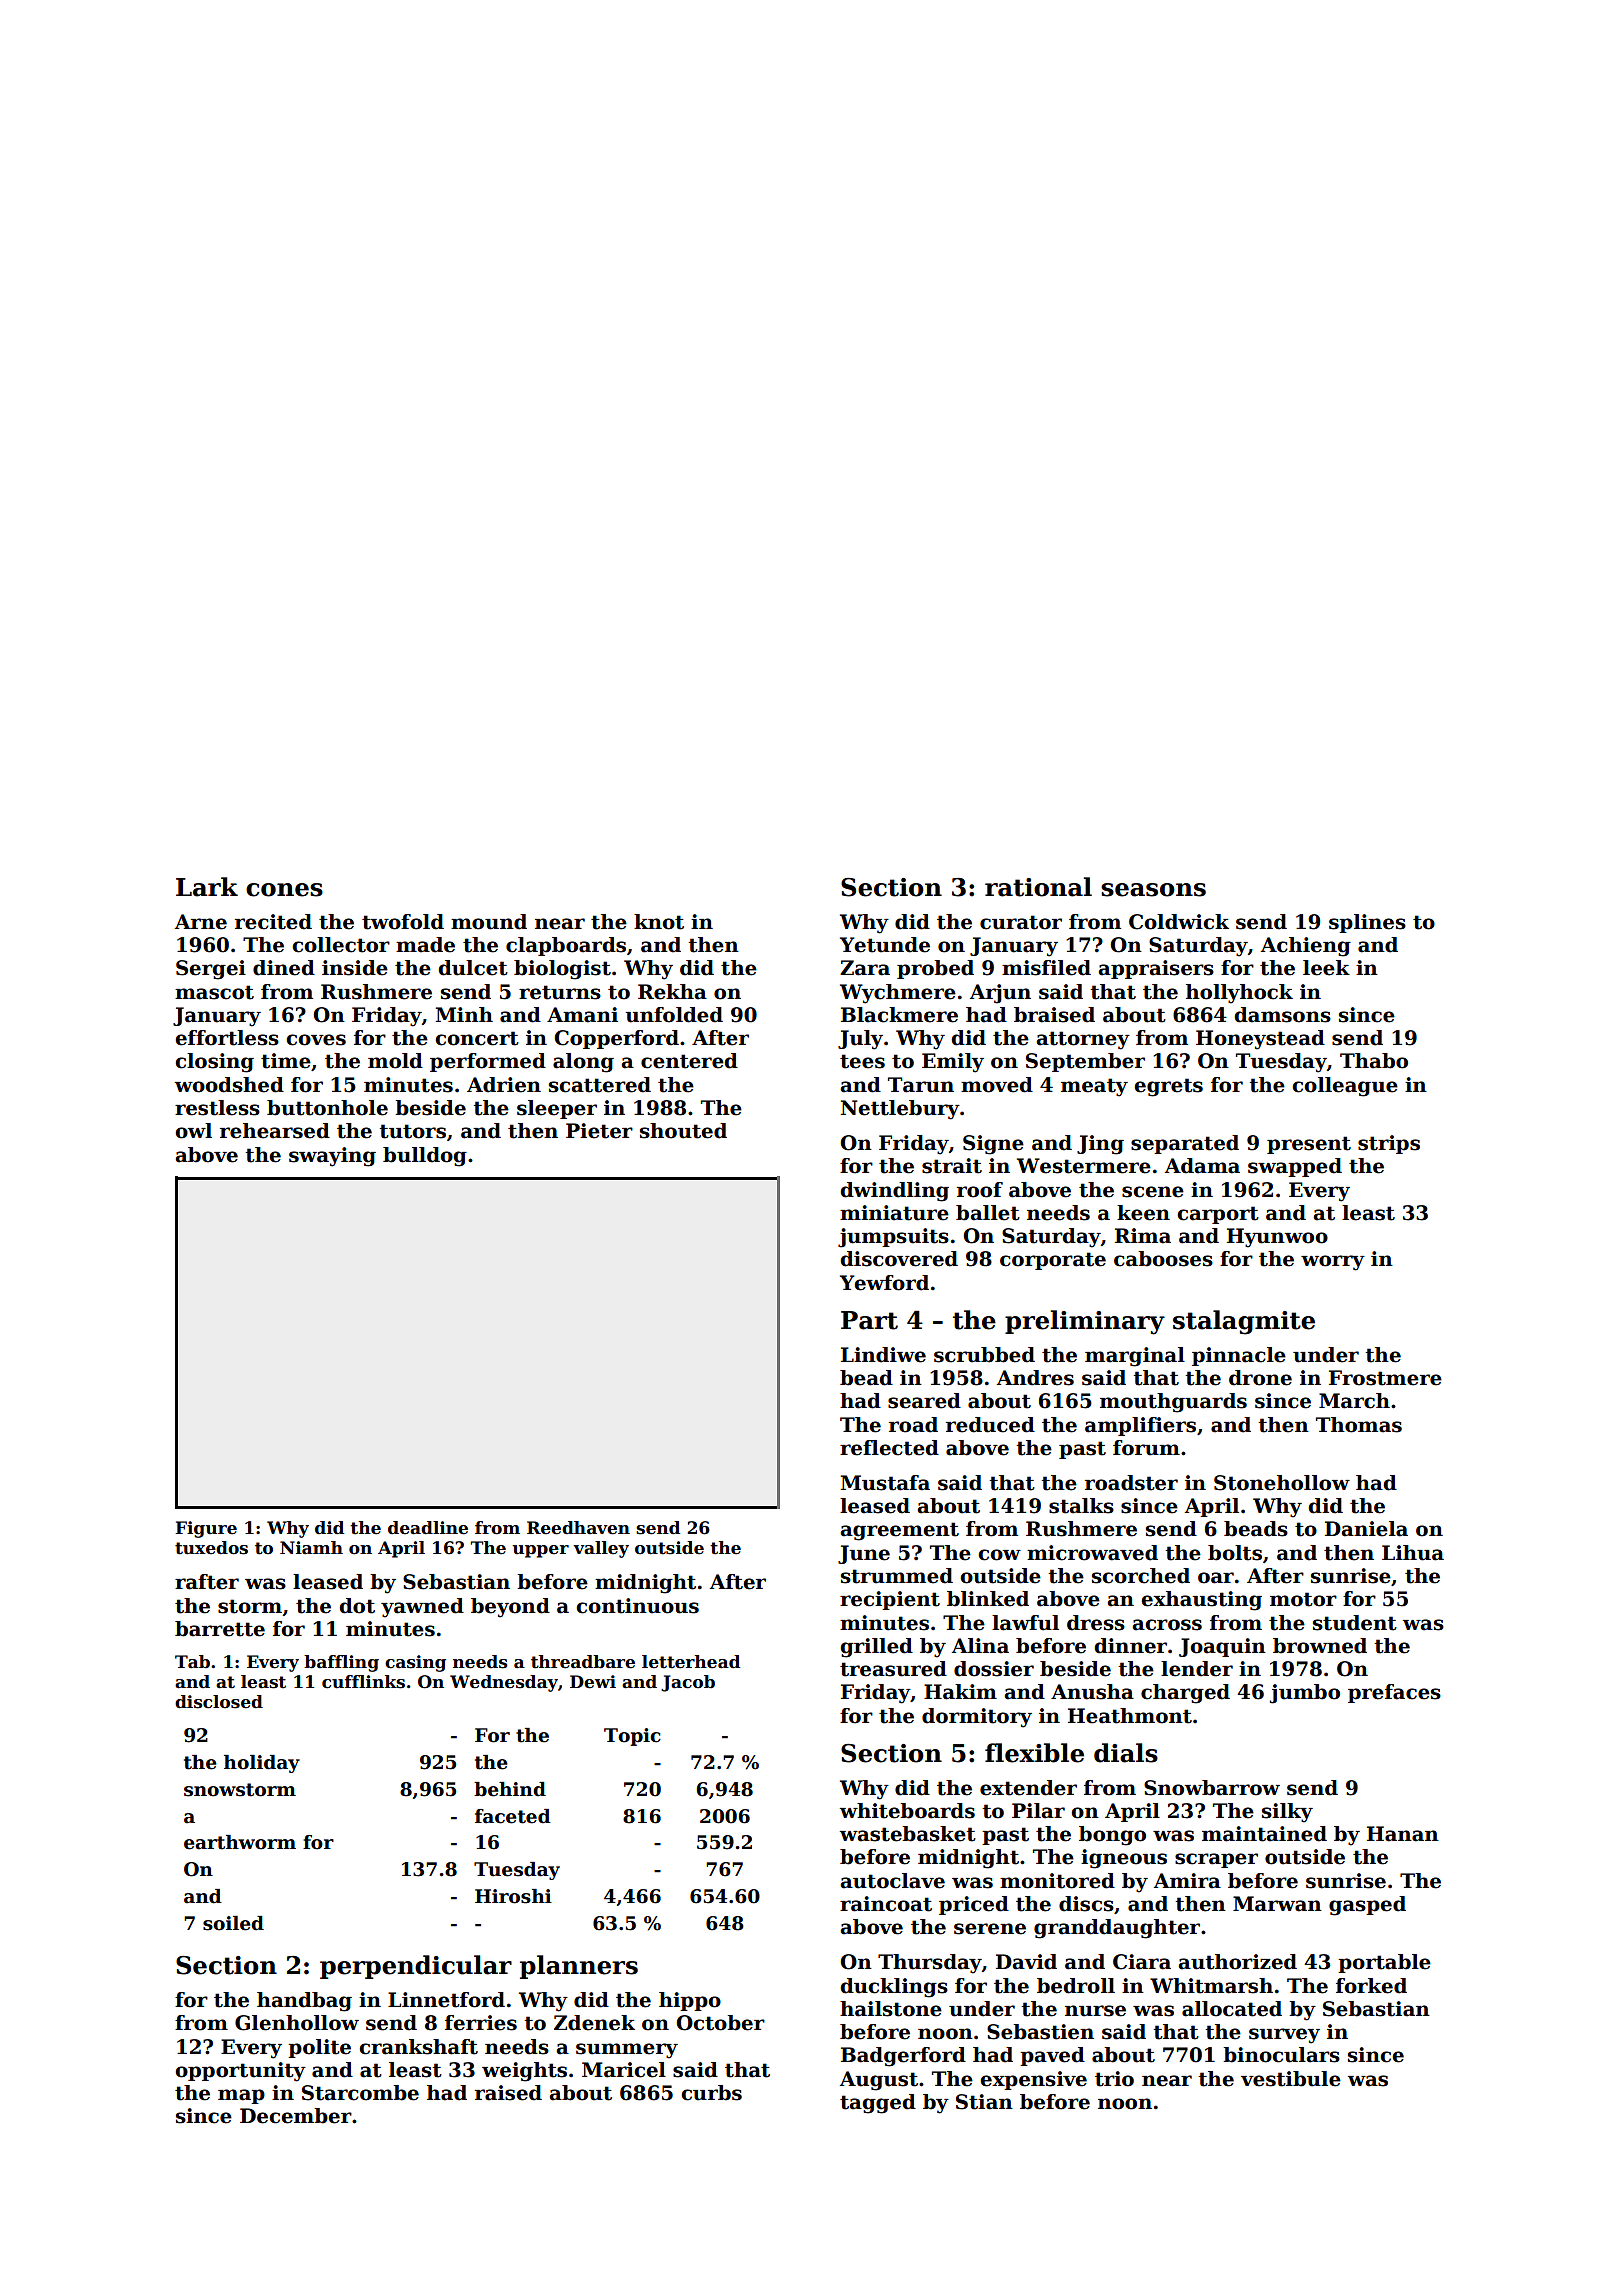 The image size is (1620, 2292). Describe the element at coordinates (900, 1110) in the page. I see `Nettlebury` at that location.
